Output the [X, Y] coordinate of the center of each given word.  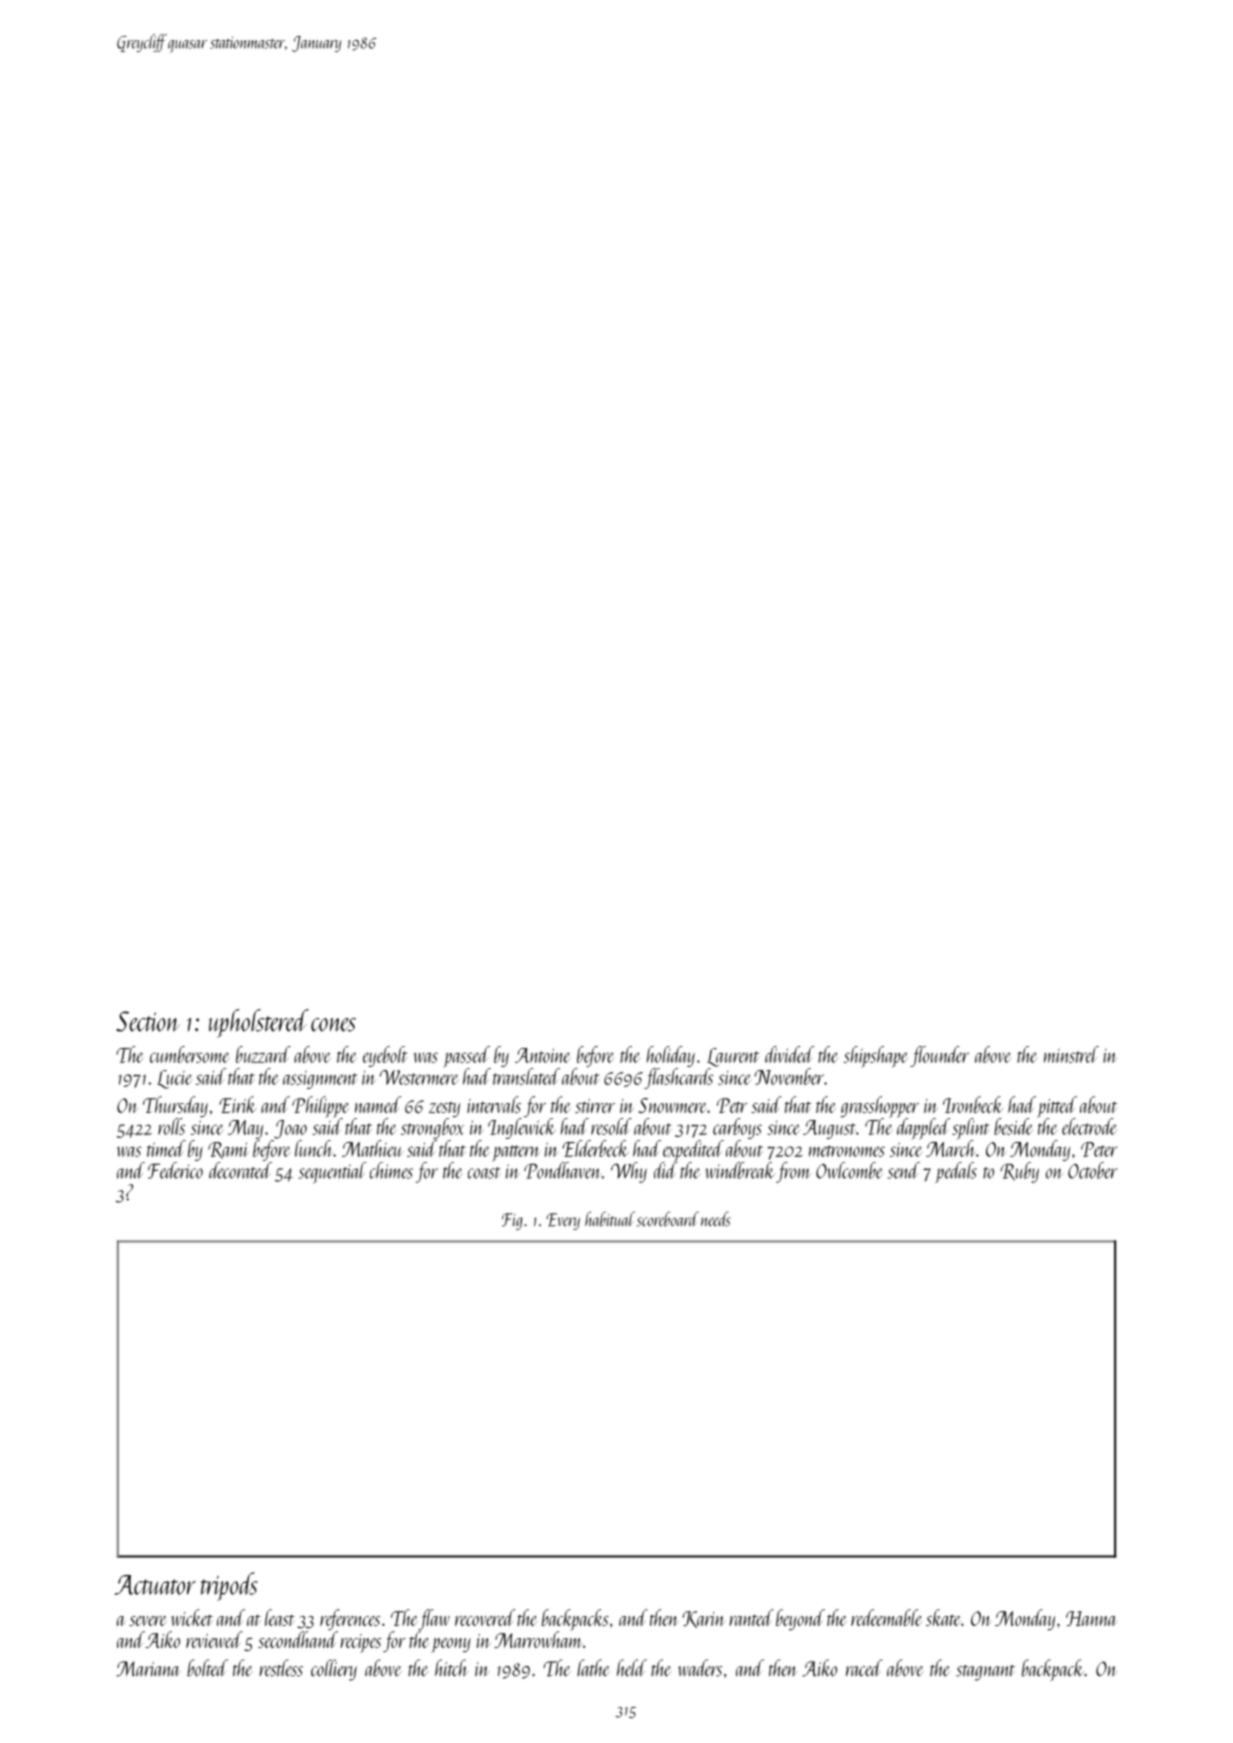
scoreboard [668, 1219]
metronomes [847, 1151]
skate [943, 1617]
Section [148, 1021]
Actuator [155, 1585]
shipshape [876, 1057]
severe [148, 1621]
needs [716, 1219]
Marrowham [538, 1639]
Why [629, 1172]
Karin [703, 1619]
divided [789, 1054]
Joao [290, 1129]
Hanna [1091, 1618]
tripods [229, 1586]
